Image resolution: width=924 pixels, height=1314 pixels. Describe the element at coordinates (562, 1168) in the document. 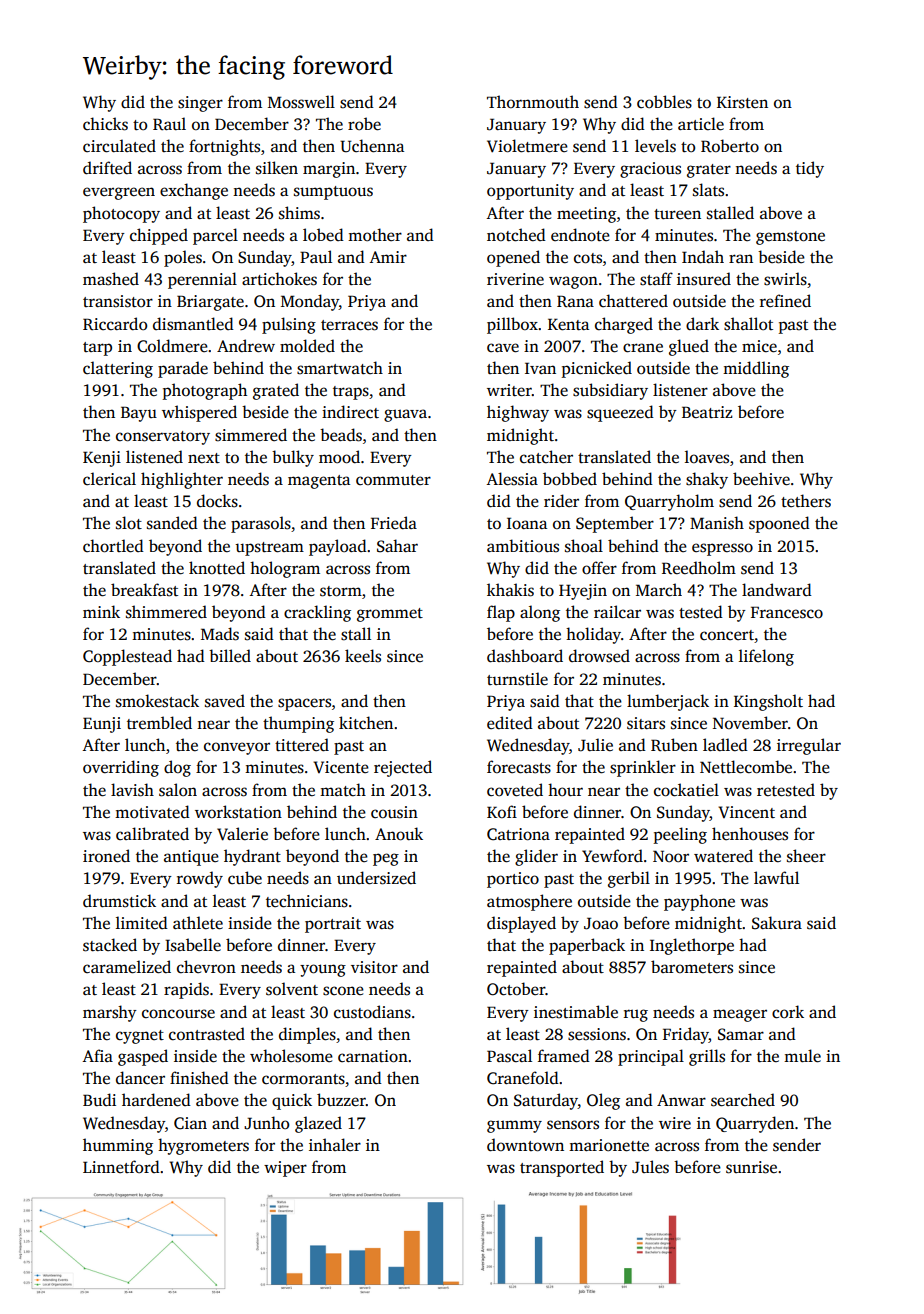

I see `transported` at that location.
